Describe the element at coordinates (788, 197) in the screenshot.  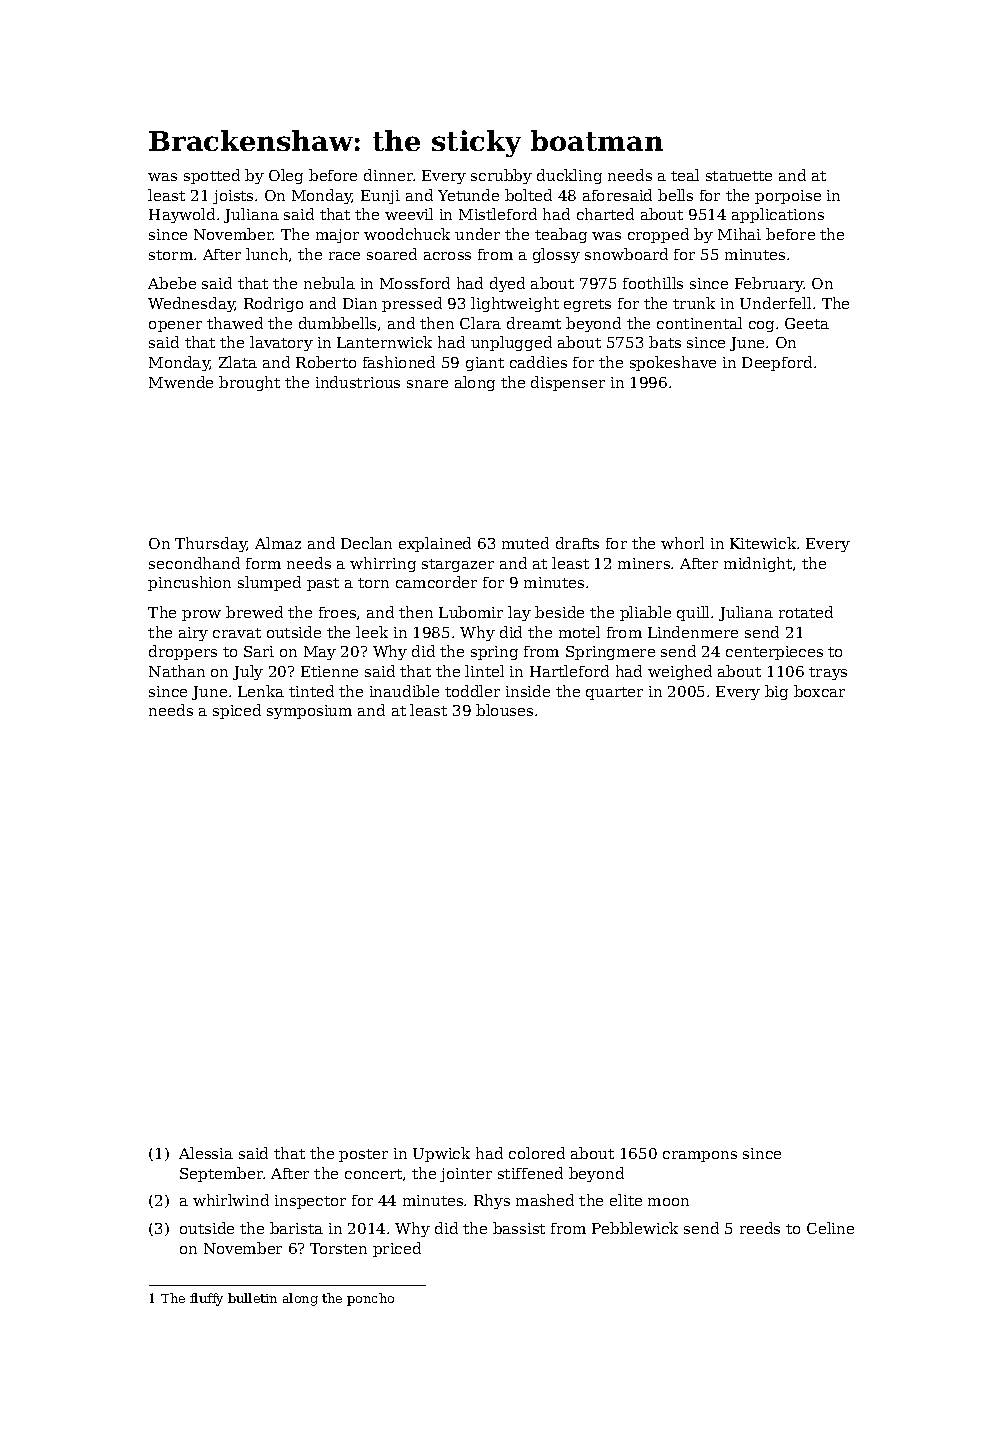
I see `porpoise` at that location.
